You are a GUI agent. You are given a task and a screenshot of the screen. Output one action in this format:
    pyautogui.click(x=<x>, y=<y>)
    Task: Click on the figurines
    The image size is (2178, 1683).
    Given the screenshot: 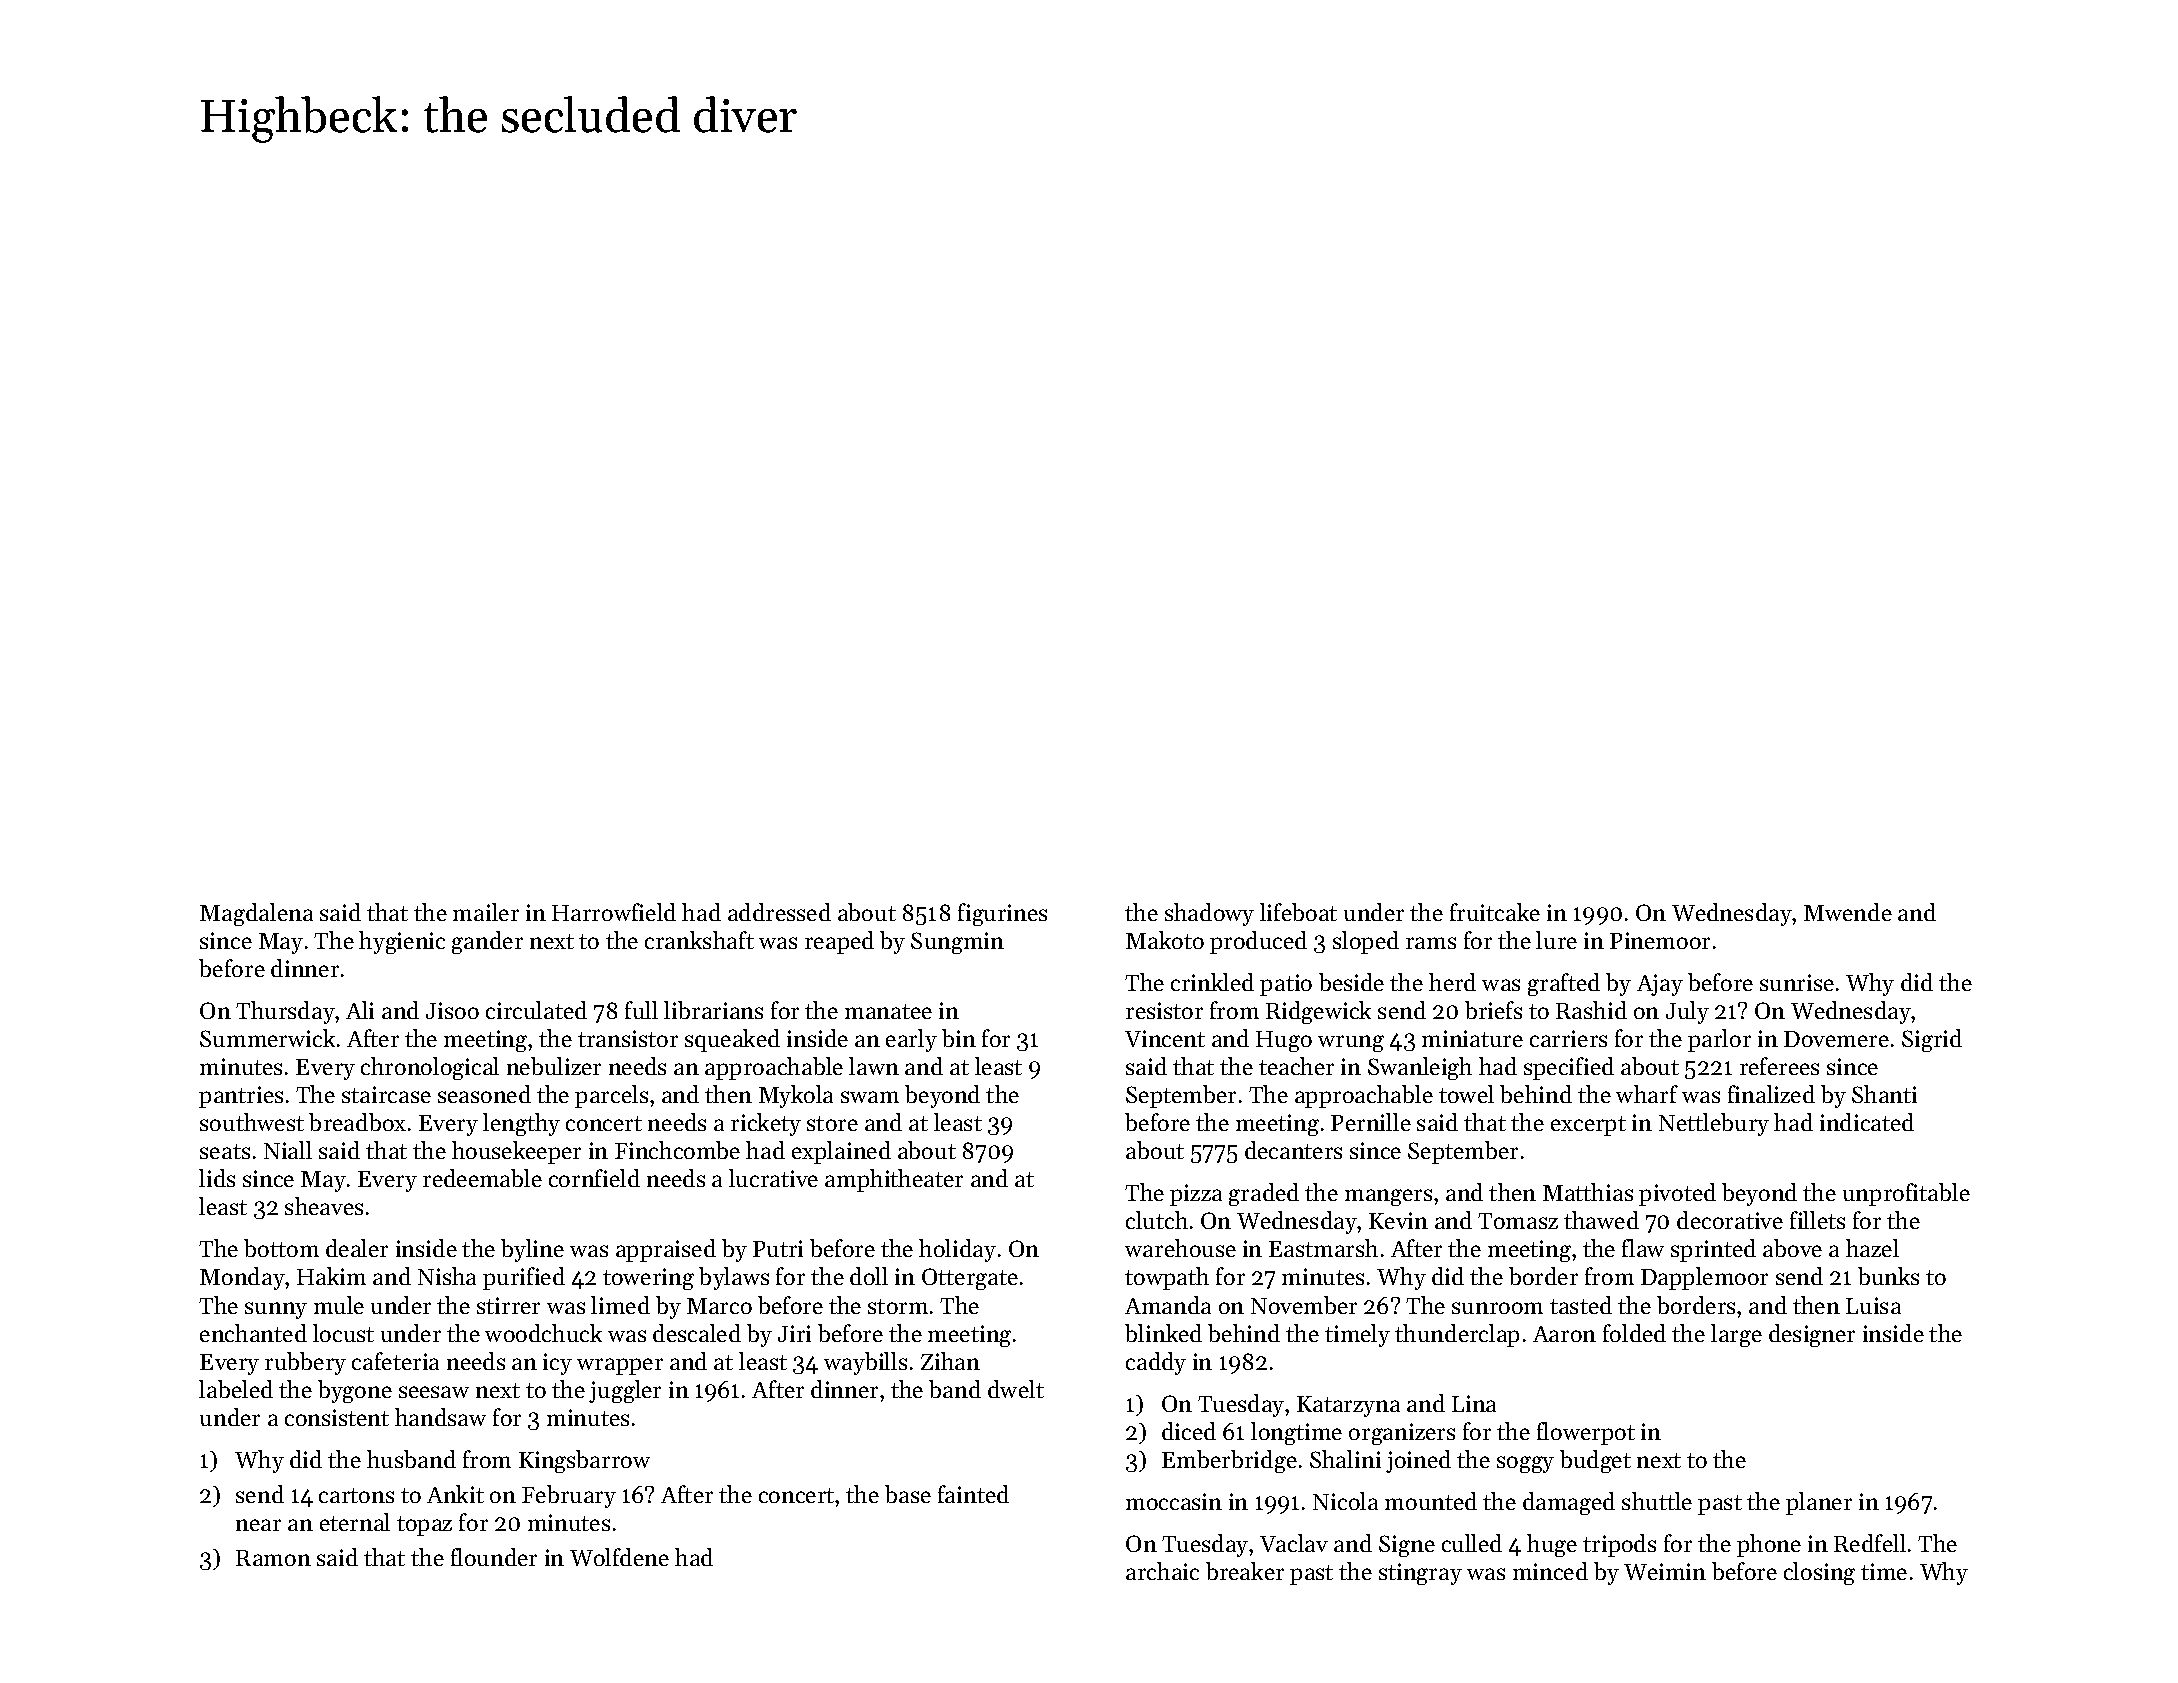 What is the action you would take?
    pyautogui.click(x=1002, y=914)
